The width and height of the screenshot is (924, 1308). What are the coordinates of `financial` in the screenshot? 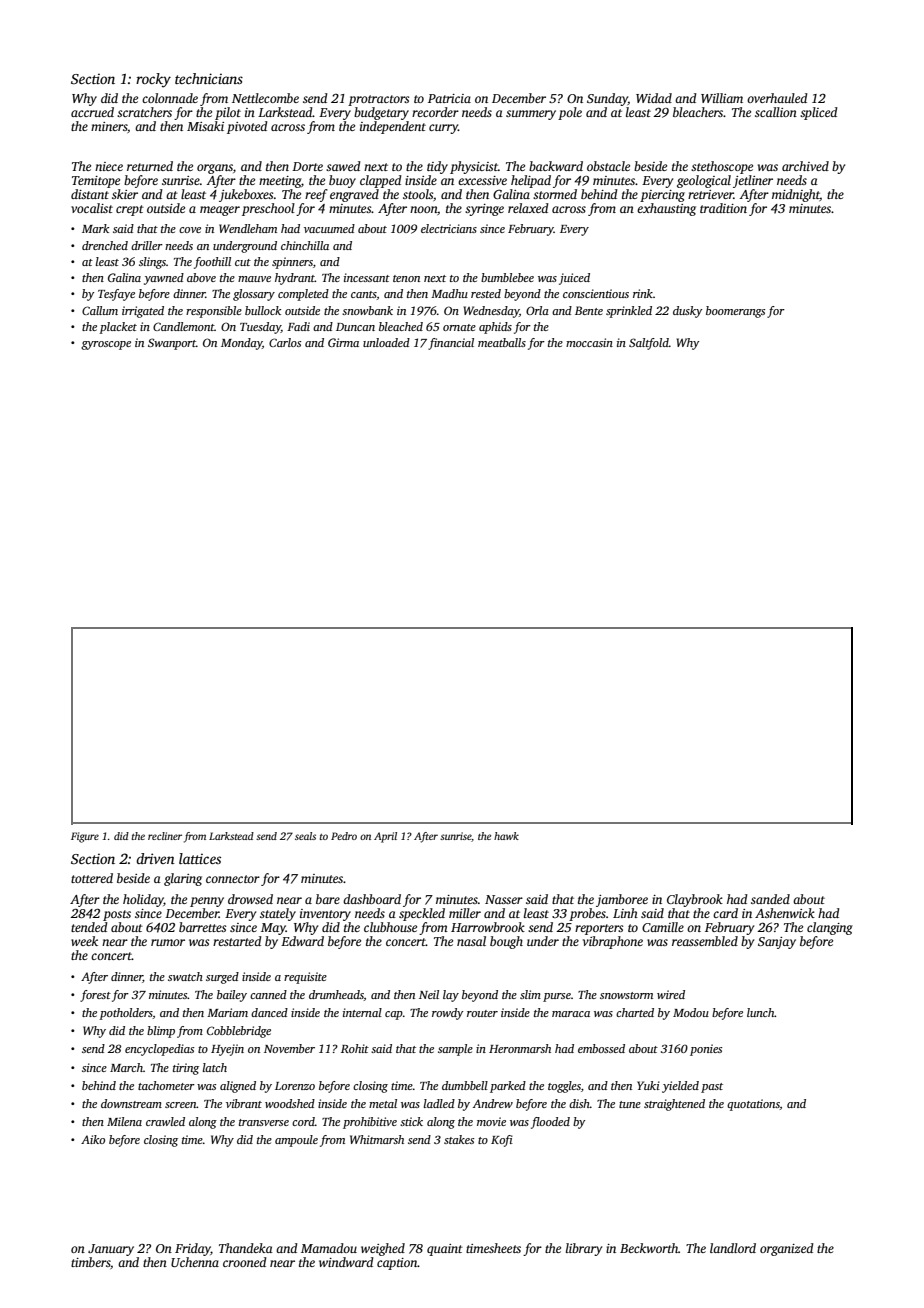 It's located at (451, 344).
